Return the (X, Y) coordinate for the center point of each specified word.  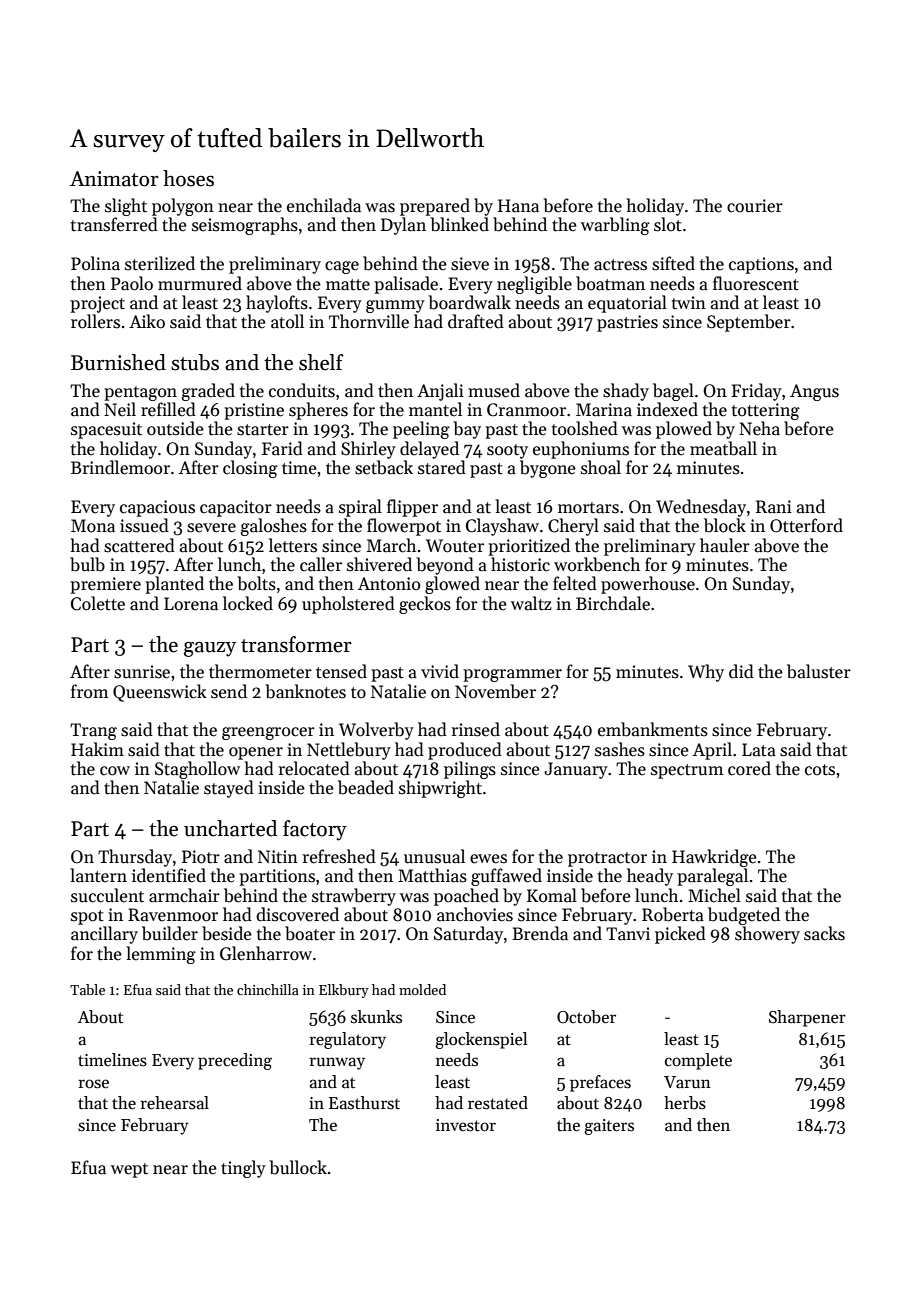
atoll (287, 321)
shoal (601, 467)
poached (466, 897)
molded (422, 989)
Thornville (369, 321)
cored (749, 768)
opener (256, 753)
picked (680, 935)
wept (129, 1170)
